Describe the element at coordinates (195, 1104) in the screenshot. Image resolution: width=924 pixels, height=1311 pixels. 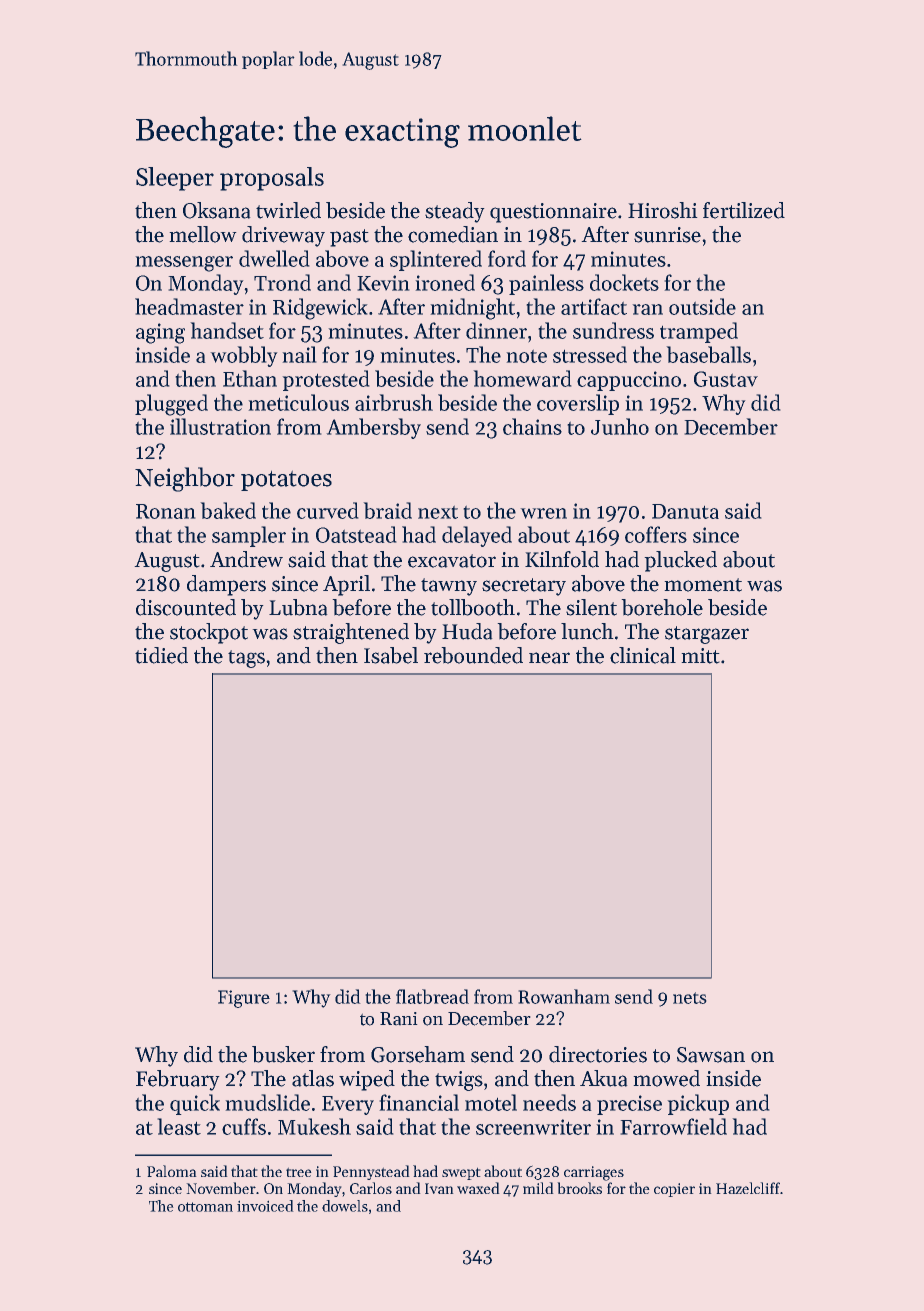
I see `quick` at that location.
